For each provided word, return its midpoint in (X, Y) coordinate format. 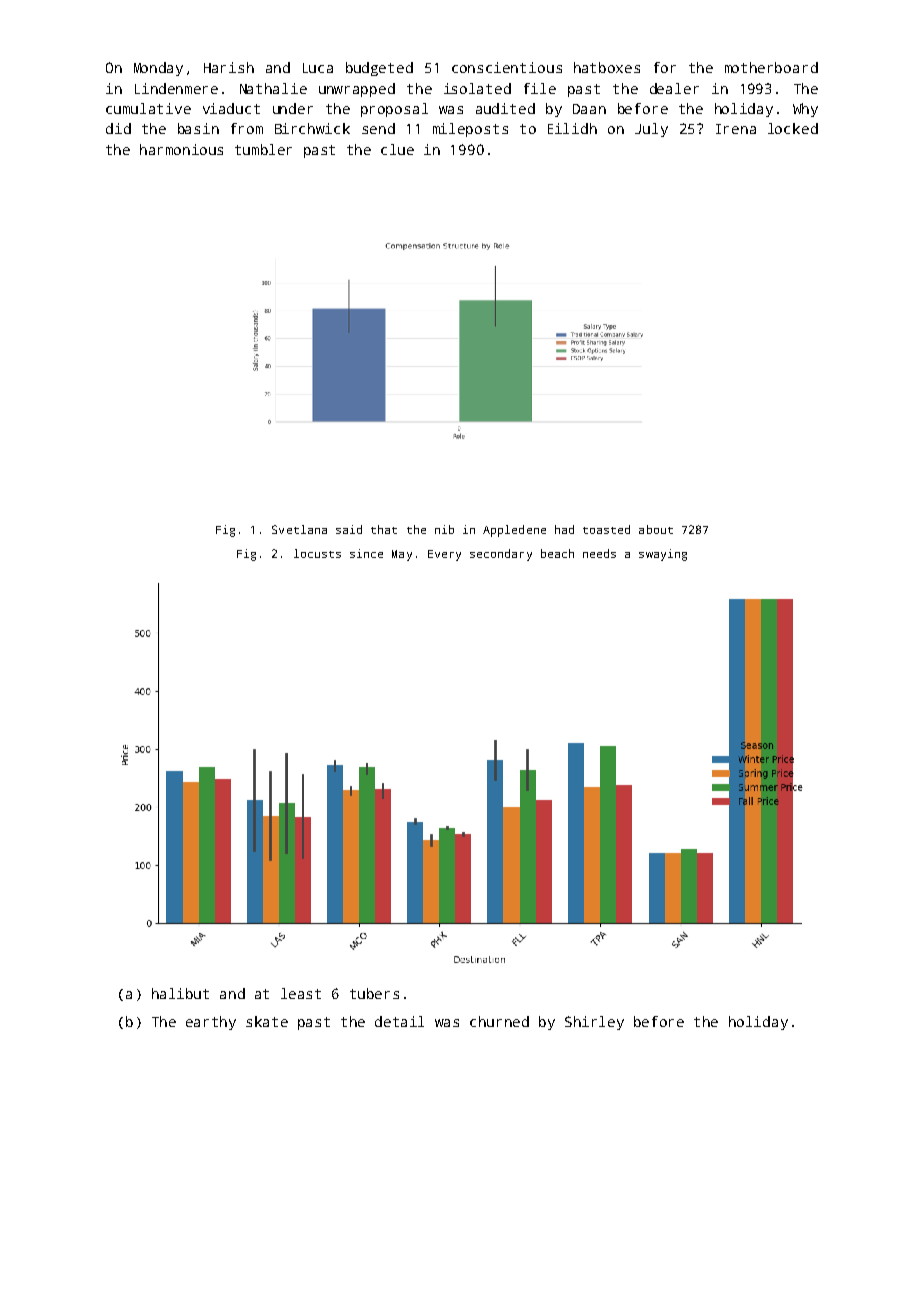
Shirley (594, 1023)
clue (397, 149)
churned (499, 1021)
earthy (211, 1023)
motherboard (771, 67)
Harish (229, 67)
